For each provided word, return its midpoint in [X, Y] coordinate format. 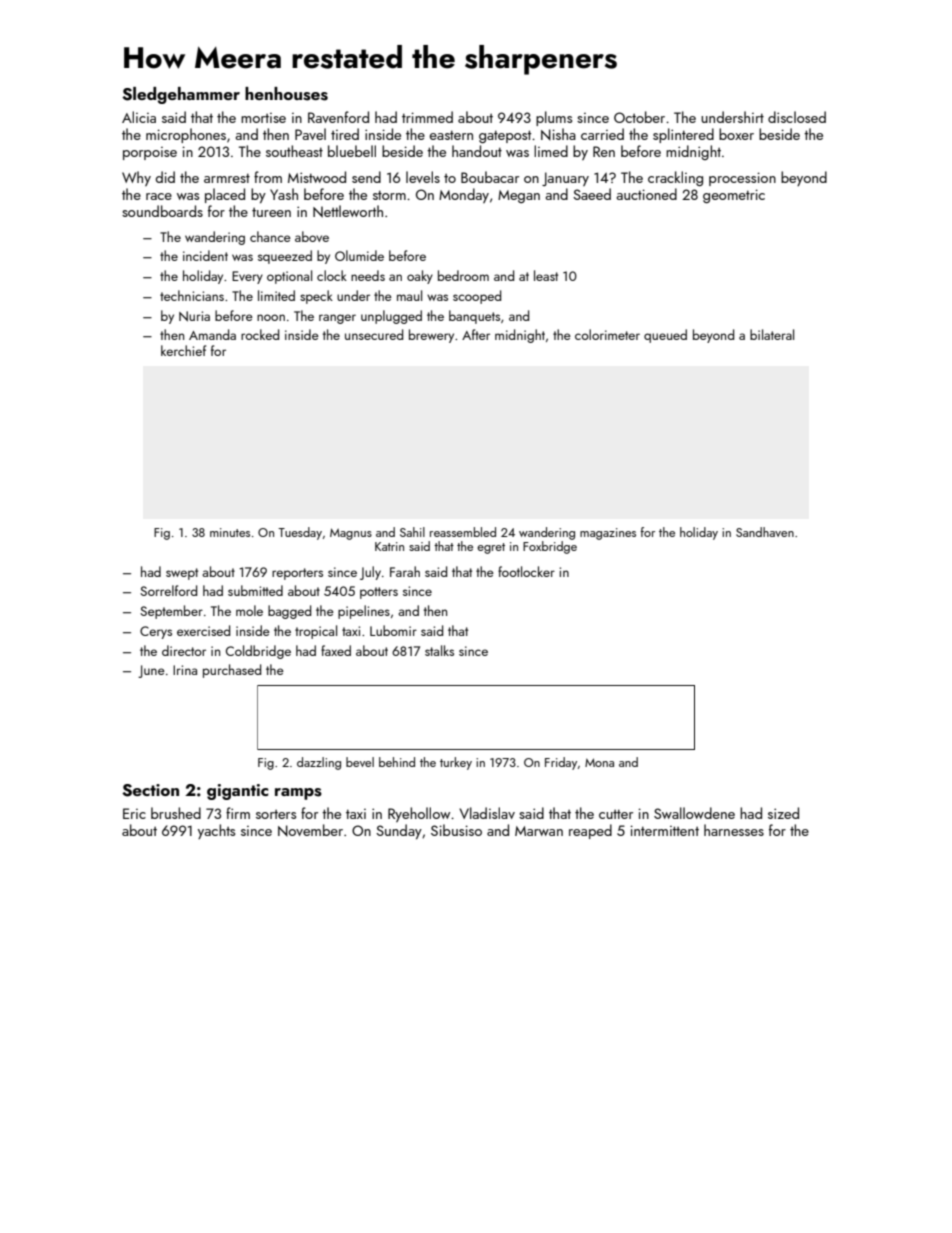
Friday [561, 763]
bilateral [772, 334]
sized [783, 813]
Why [136, 178]
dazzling [319, 763]
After [476, 334]
